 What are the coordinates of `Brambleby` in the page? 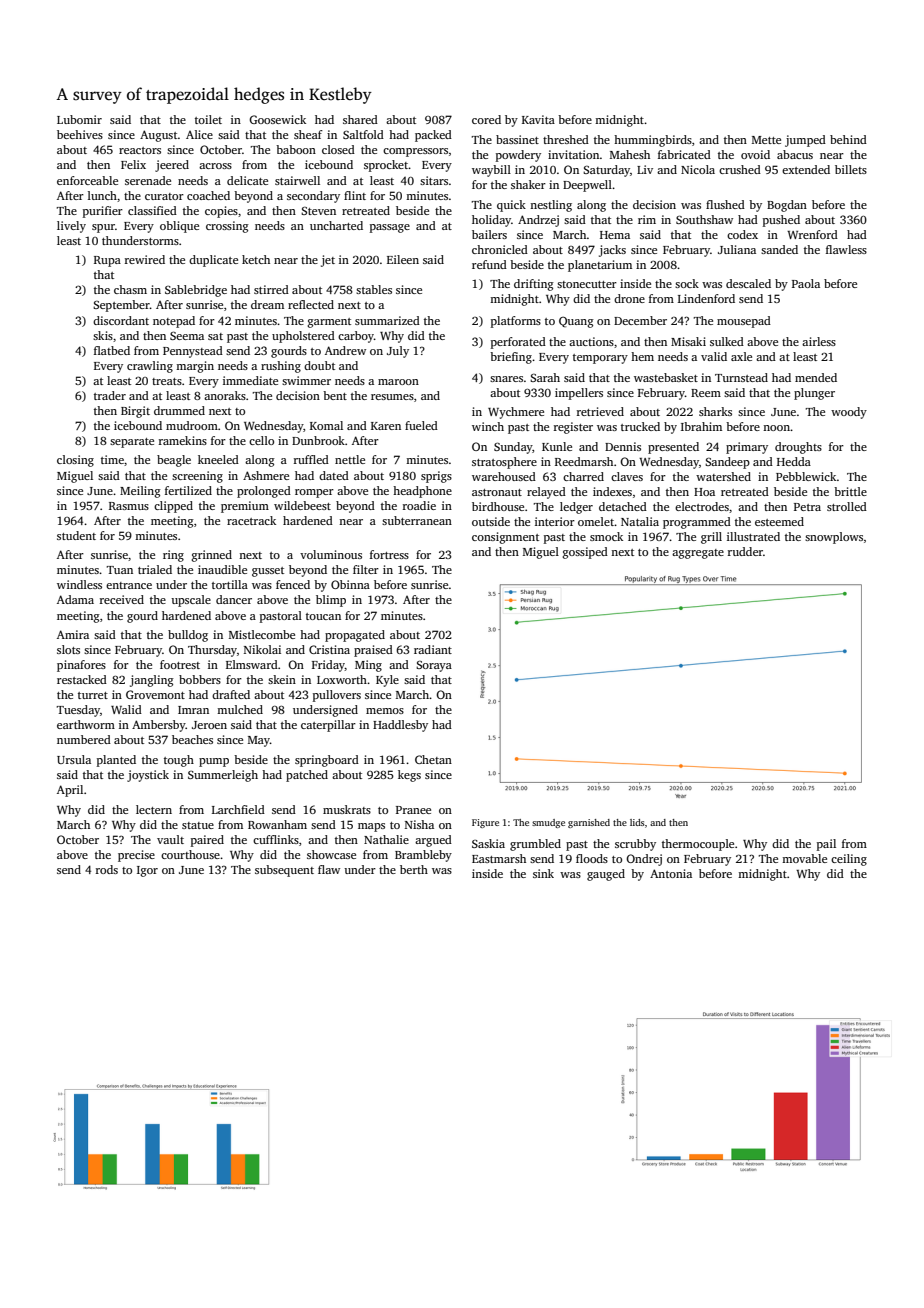 It's located at (423, 856).
